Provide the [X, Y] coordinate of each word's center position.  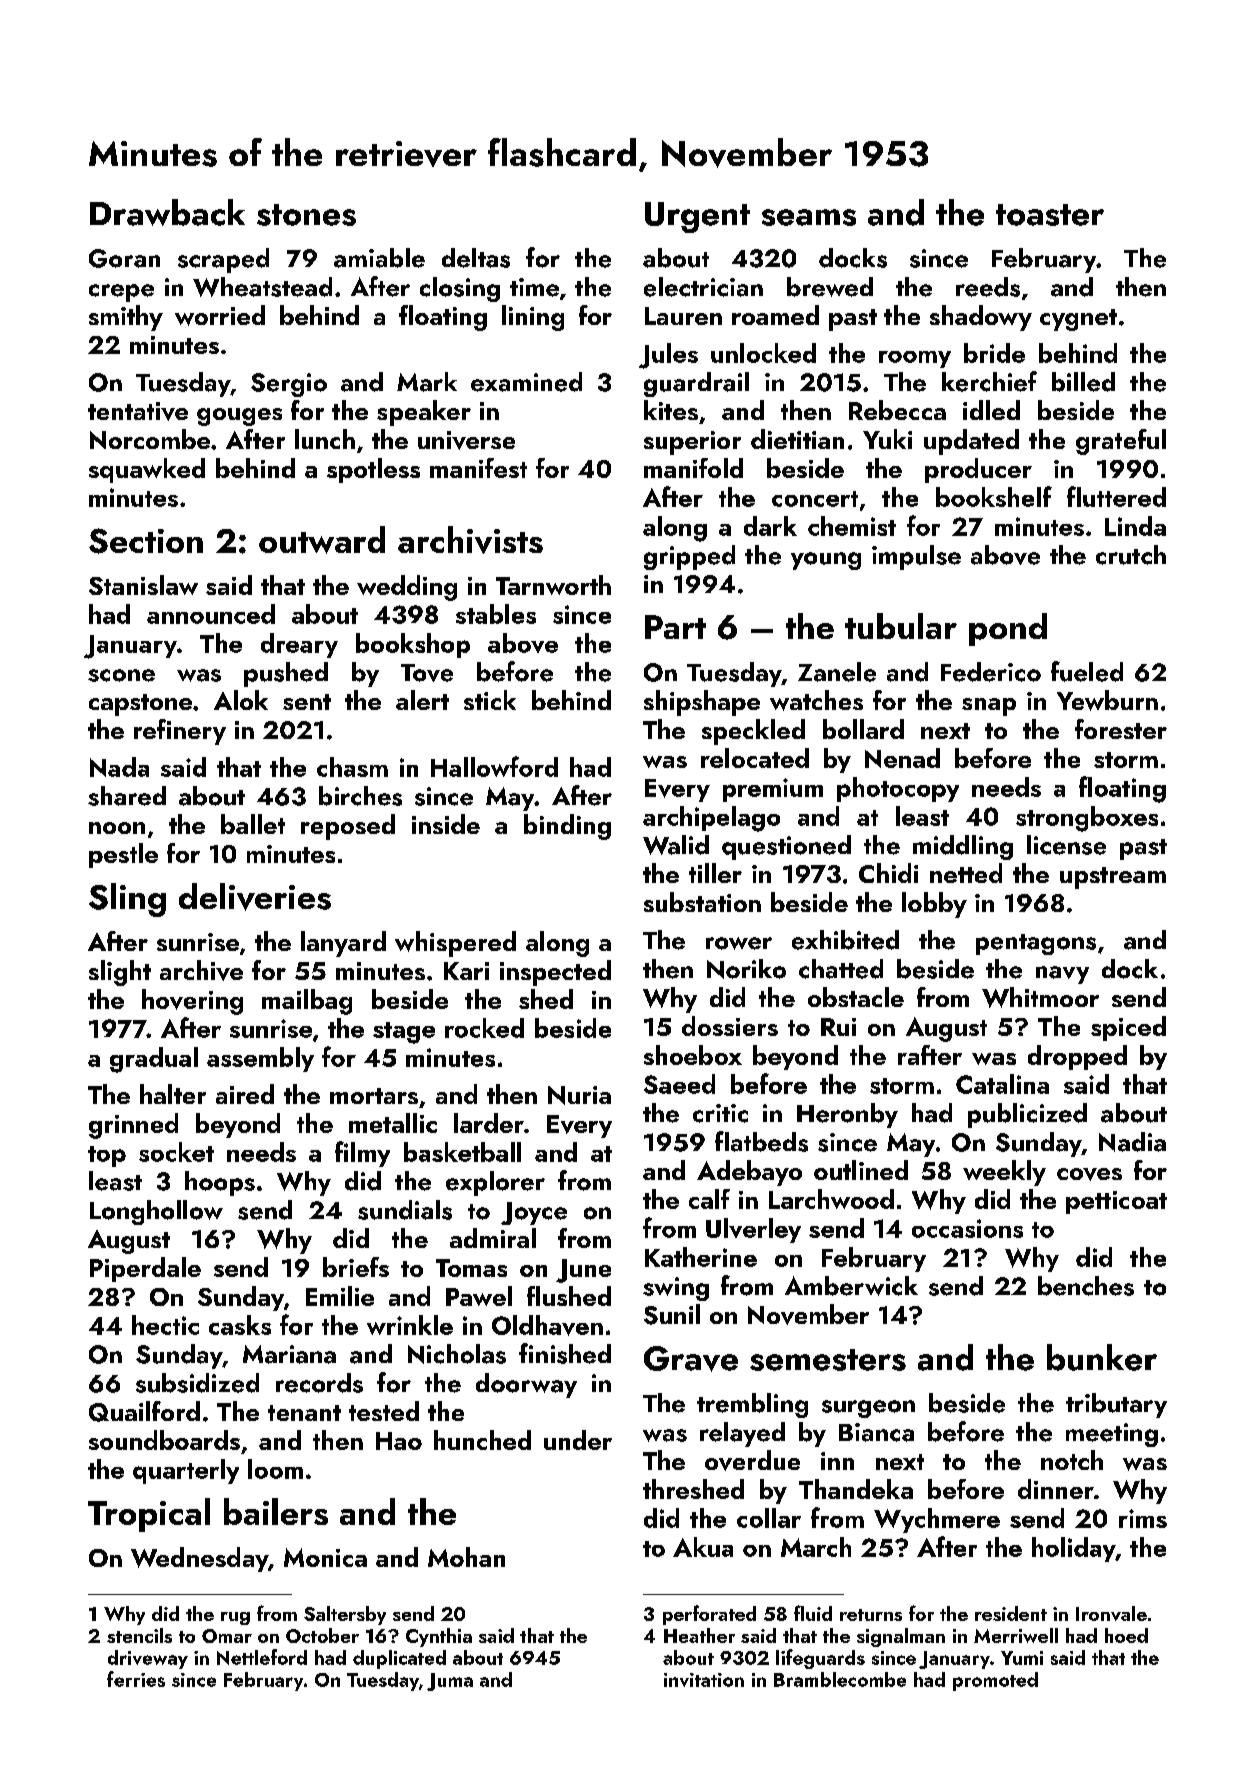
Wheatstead [262, 287]
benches [1086, 1286]
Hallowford [494, 766]
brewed [830, 287]
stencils [139, 1635]
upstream [1113, 878]
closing [460, 289]
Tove [427, 673]
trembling [752, 1405]
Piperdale [145, 1269]
